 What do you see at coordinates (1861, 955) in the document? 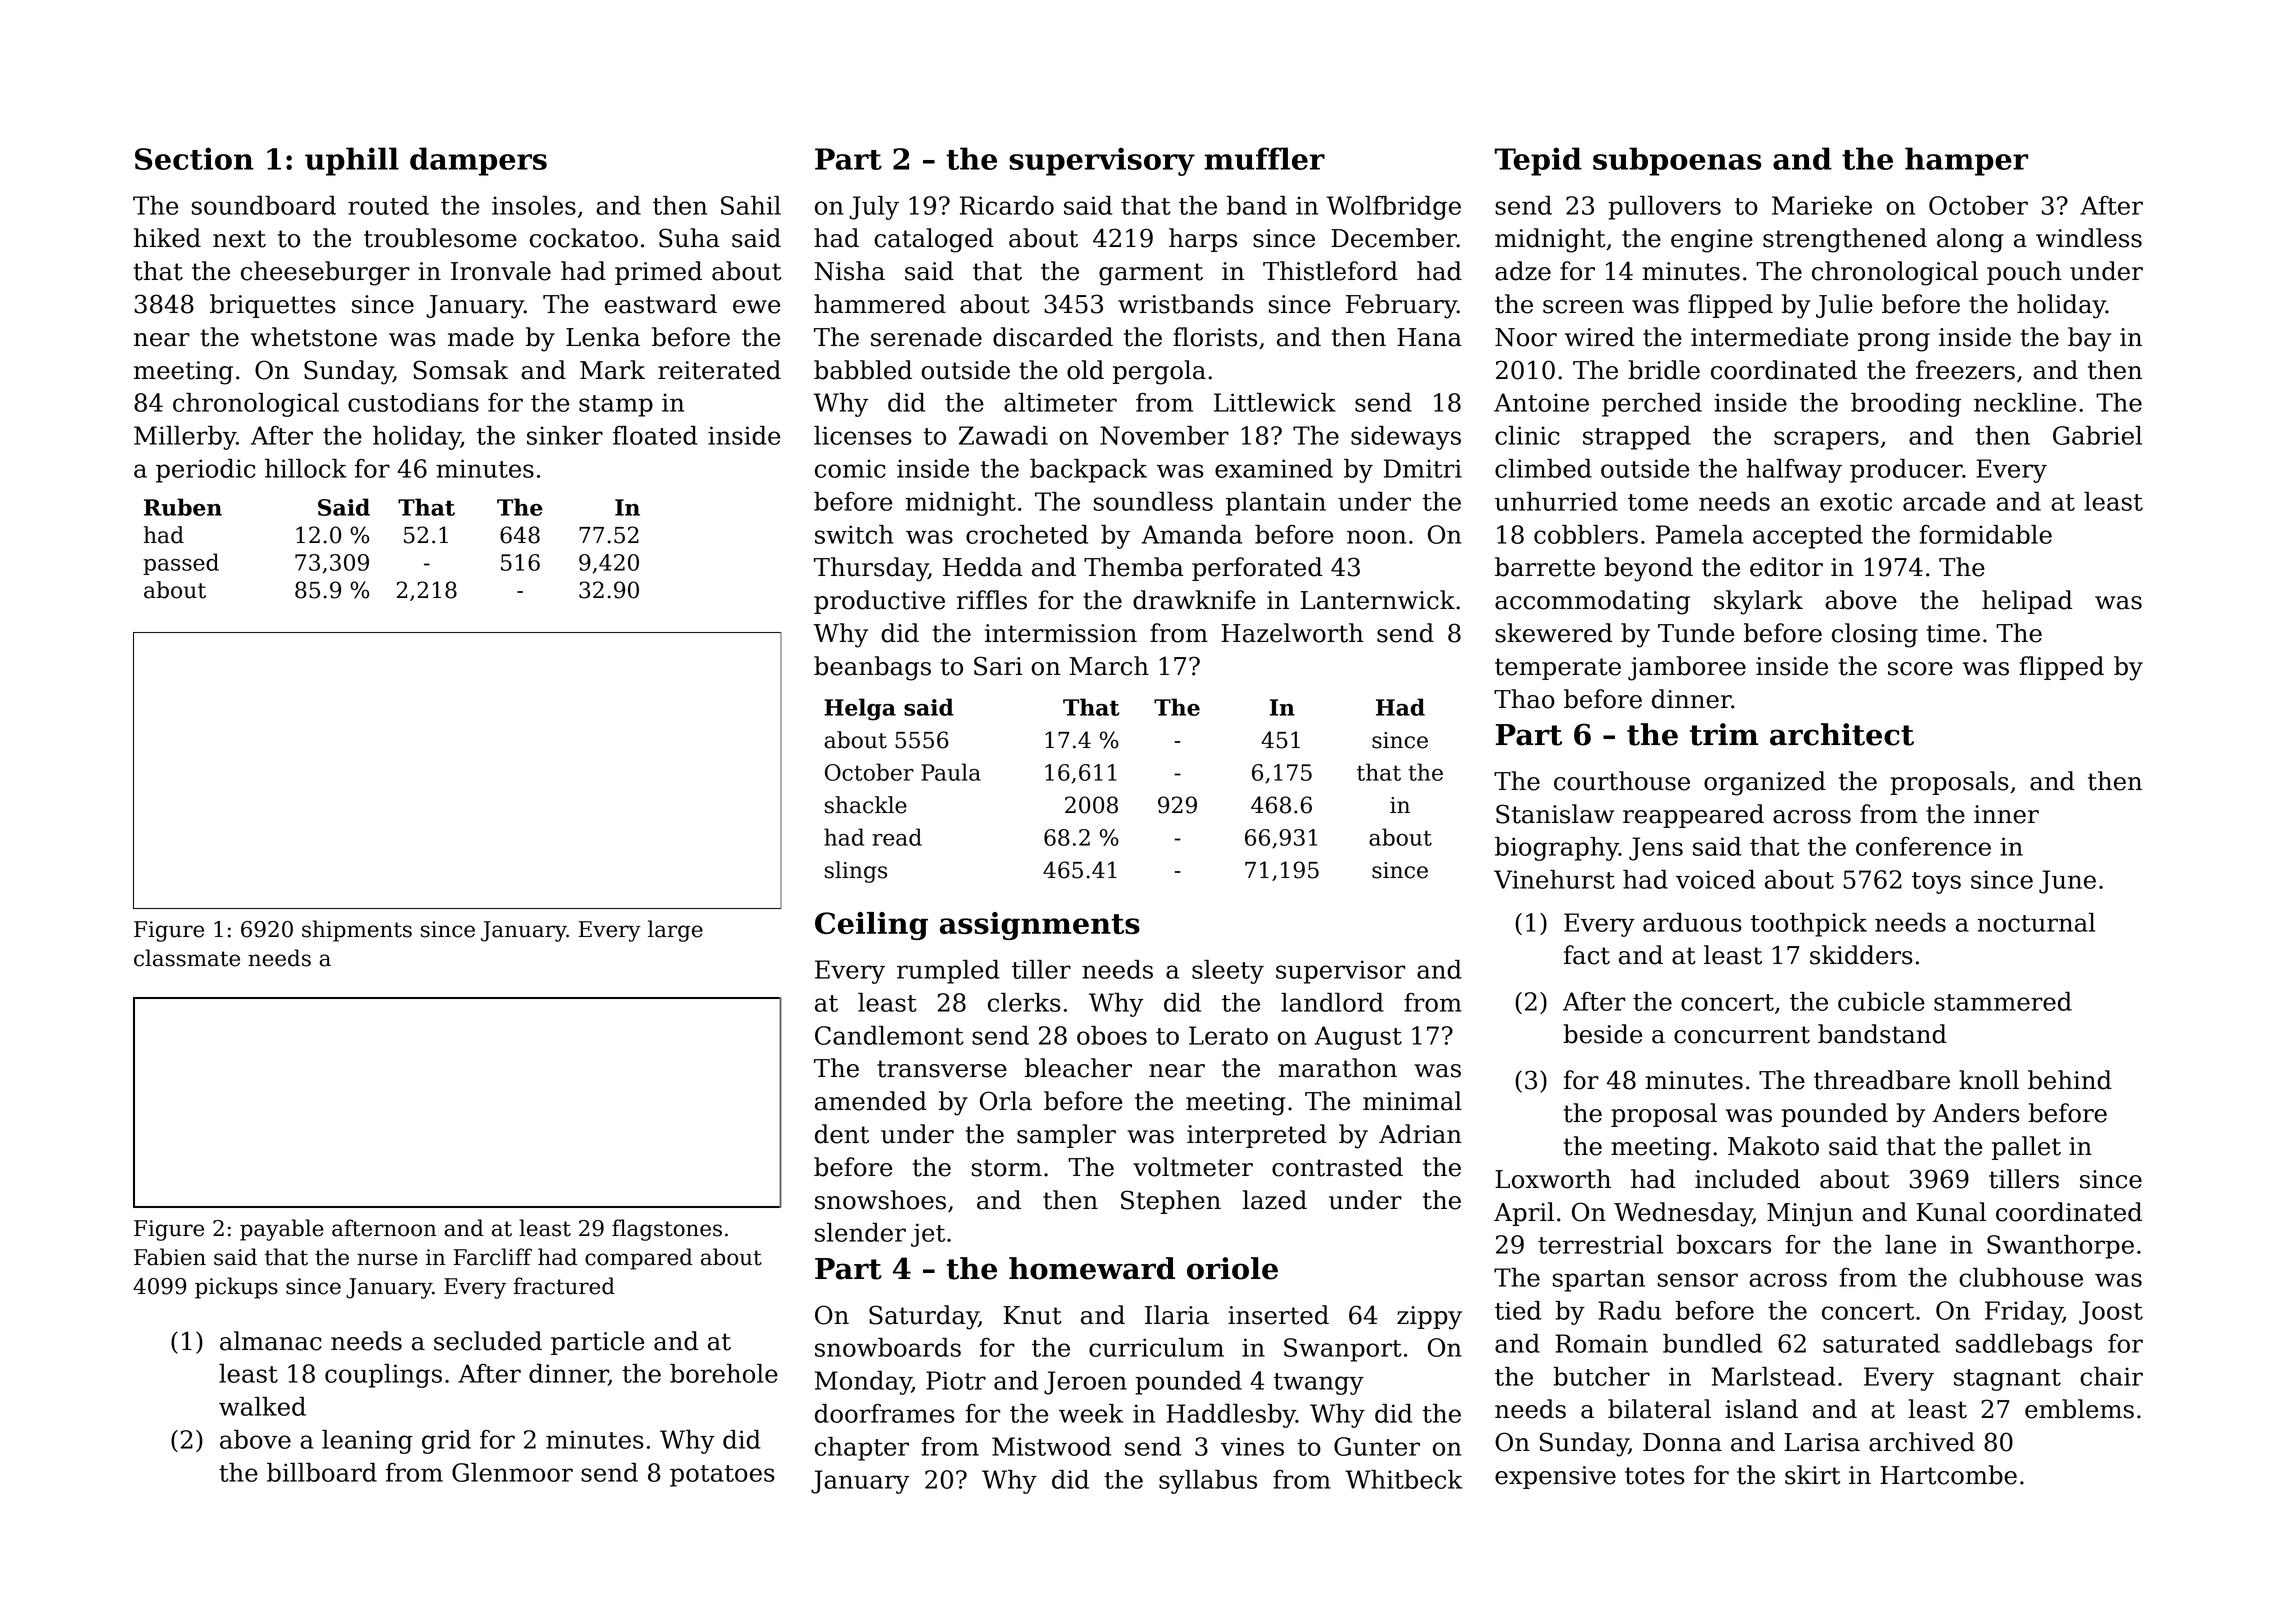
I see `skidders` at bounding box center [1861, 955].
